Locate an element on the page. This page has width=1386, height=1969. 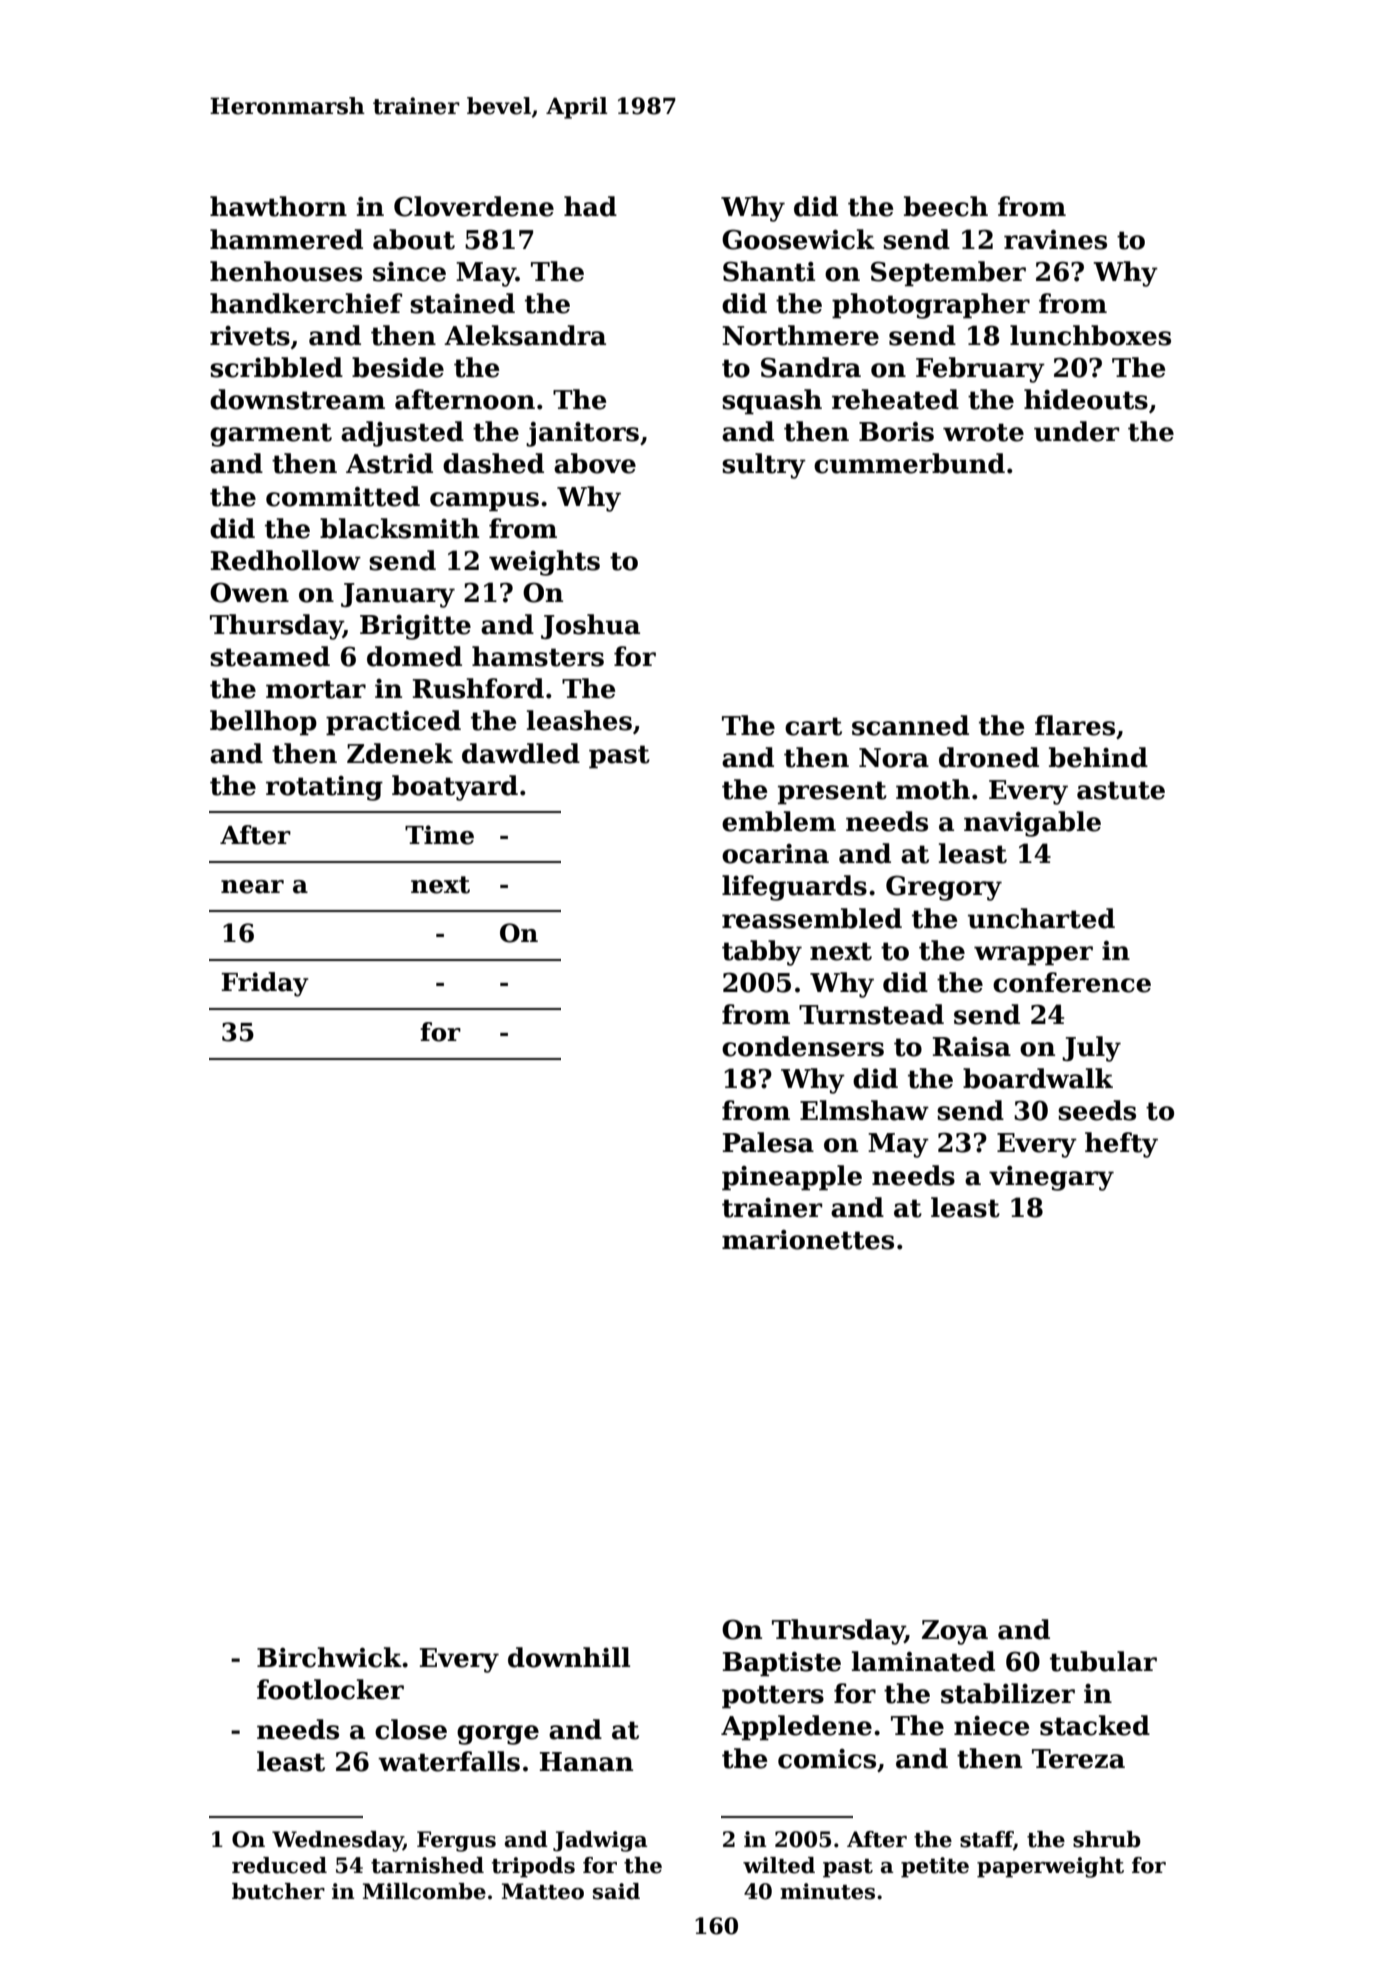
hawthorn is located at coordinates (278, 206).
